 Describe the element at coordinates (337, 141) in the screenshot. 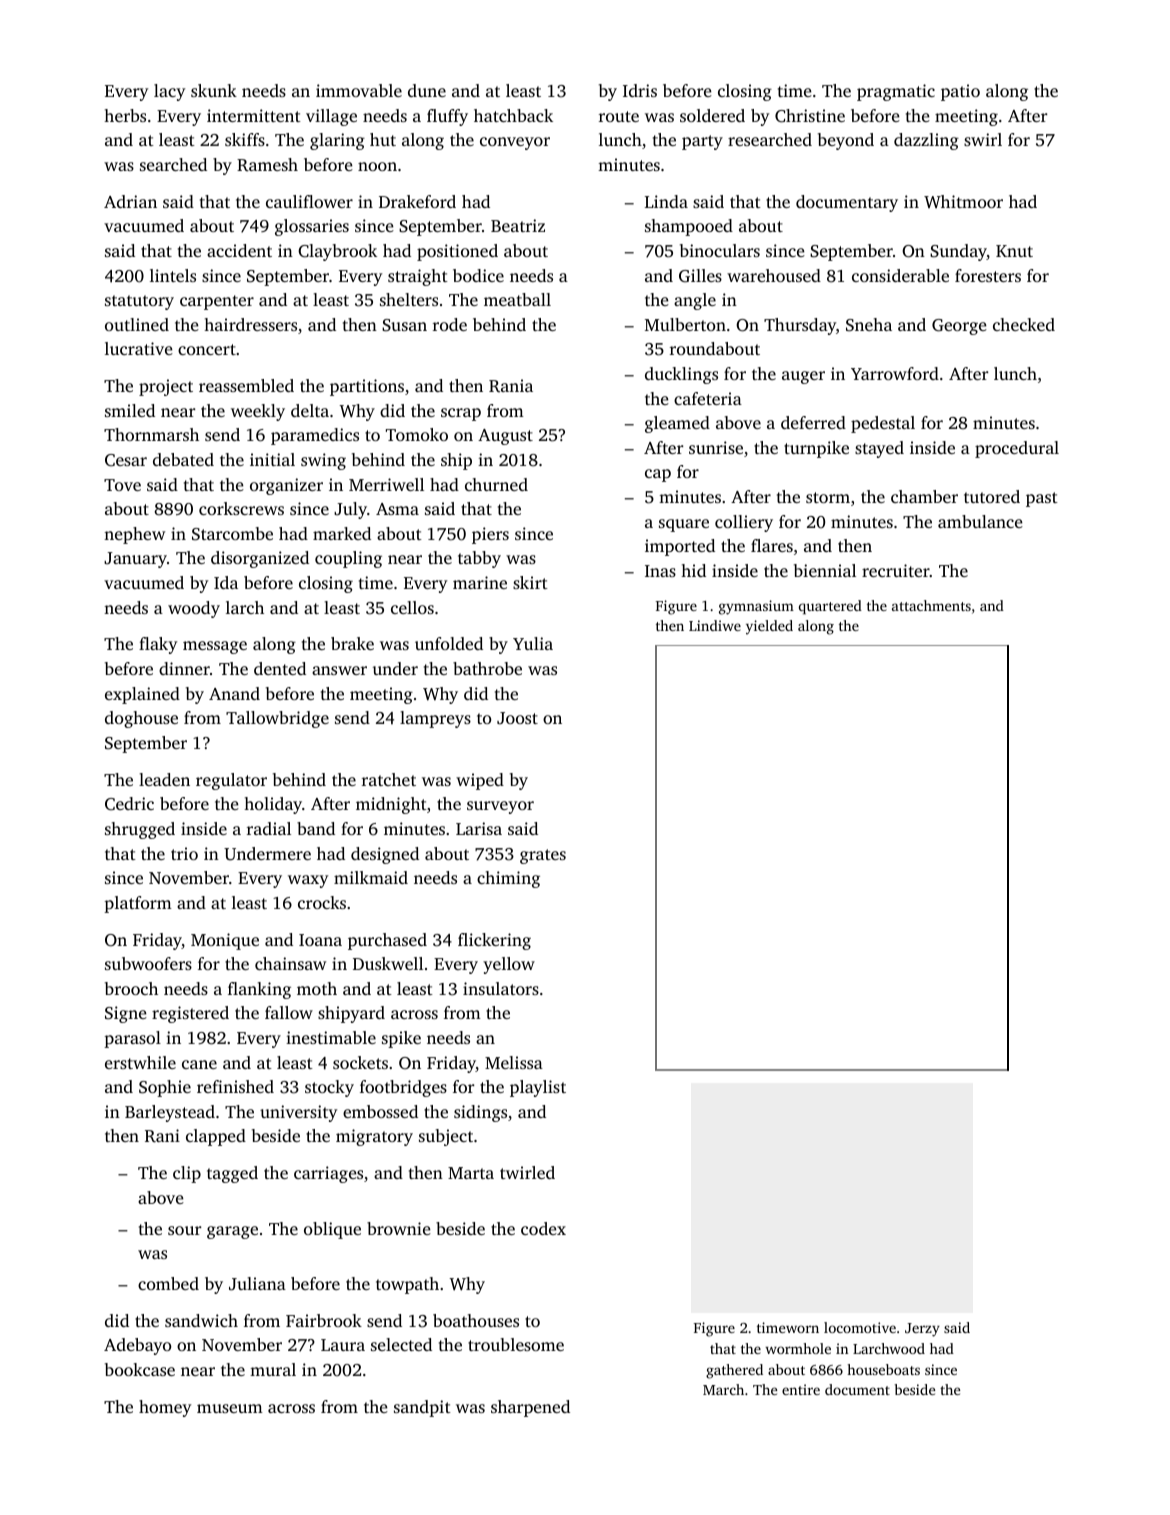

I see `glaring` at that location.
